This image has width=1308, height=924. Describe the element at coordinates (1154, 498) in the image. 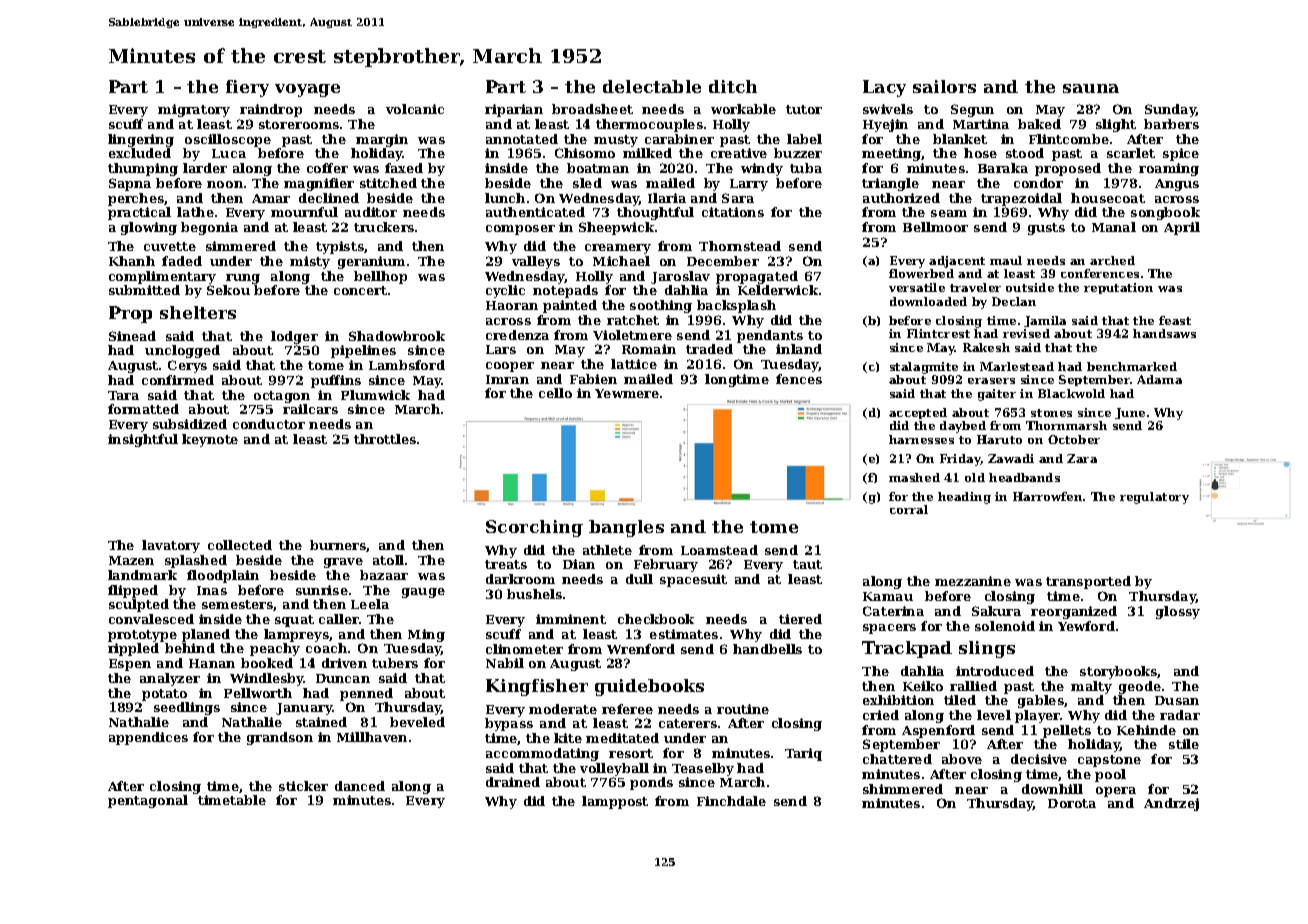

I see `regulatory` at that location.
